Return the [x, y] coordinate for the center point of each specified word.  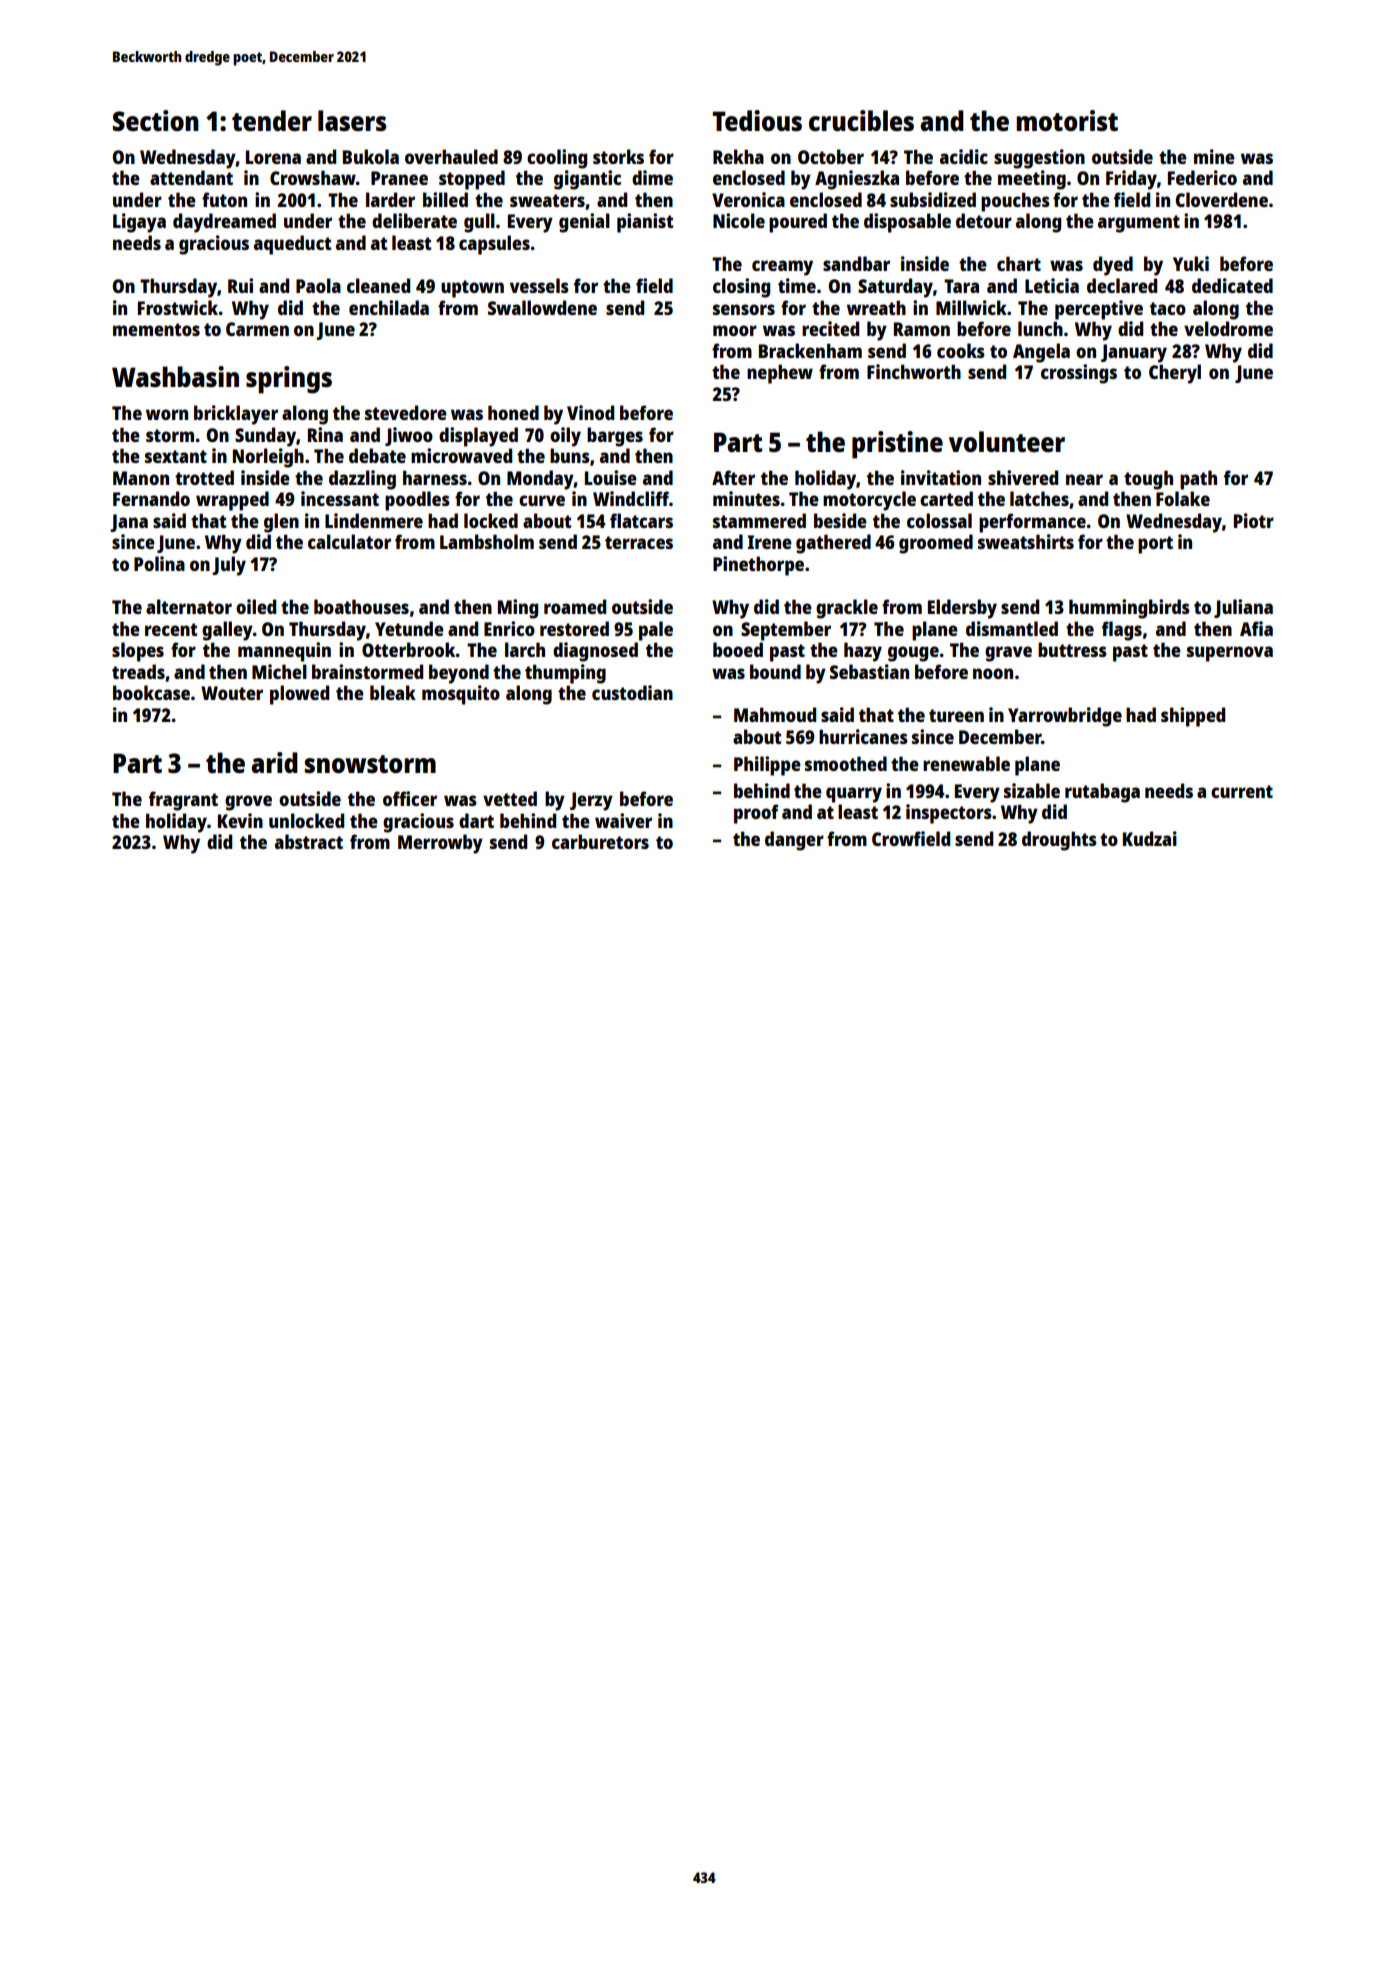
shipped [1193, 717]
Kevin [240, 820]
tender [272, 120]
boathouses [361, 606]
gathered [833, 544]
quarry [854, 795]
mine [1214, 156]
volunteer [1007, 441]
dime [652, 177]
